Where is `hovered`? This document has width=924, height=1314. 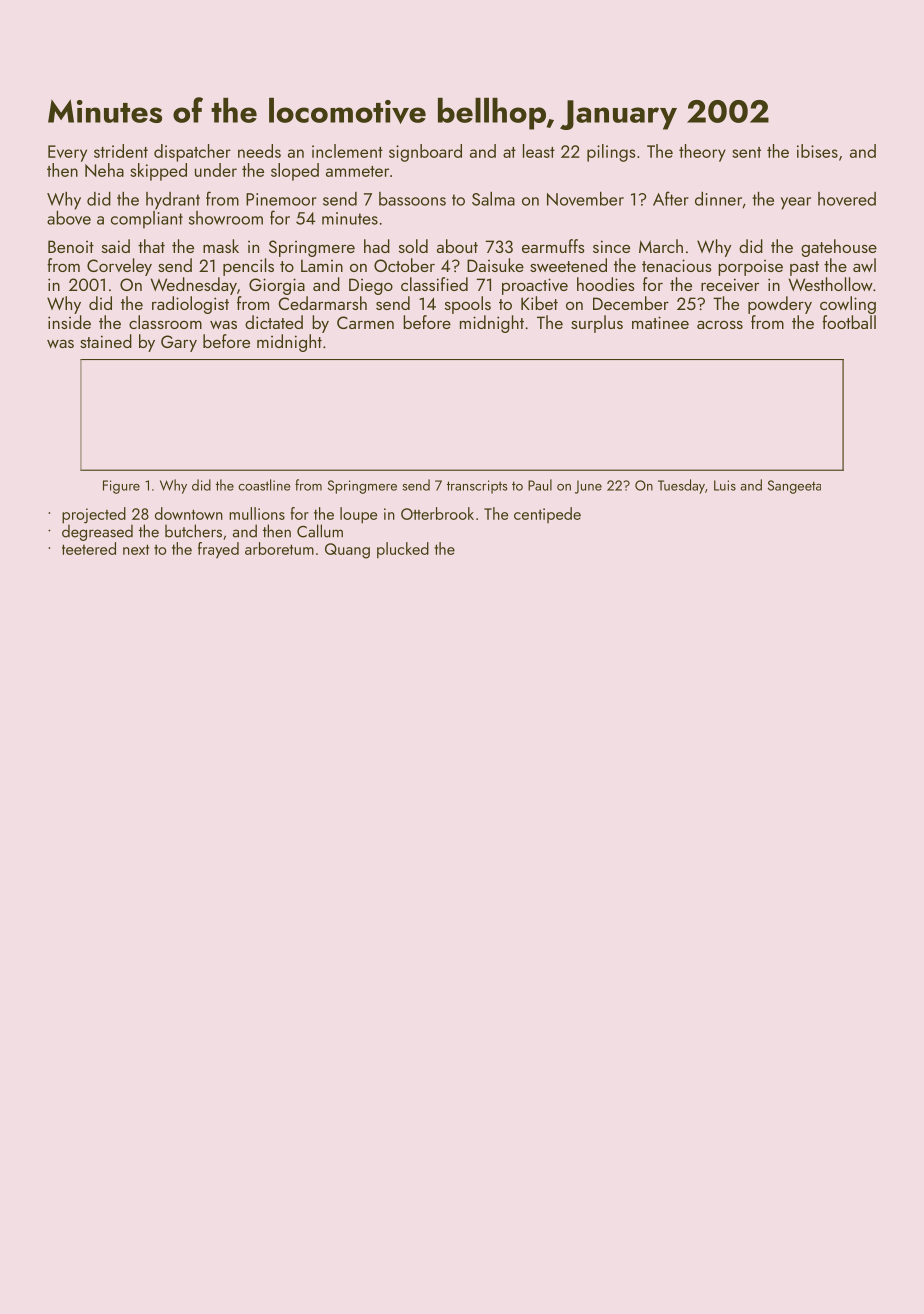 hovered is located at coordinates (847, 199).
